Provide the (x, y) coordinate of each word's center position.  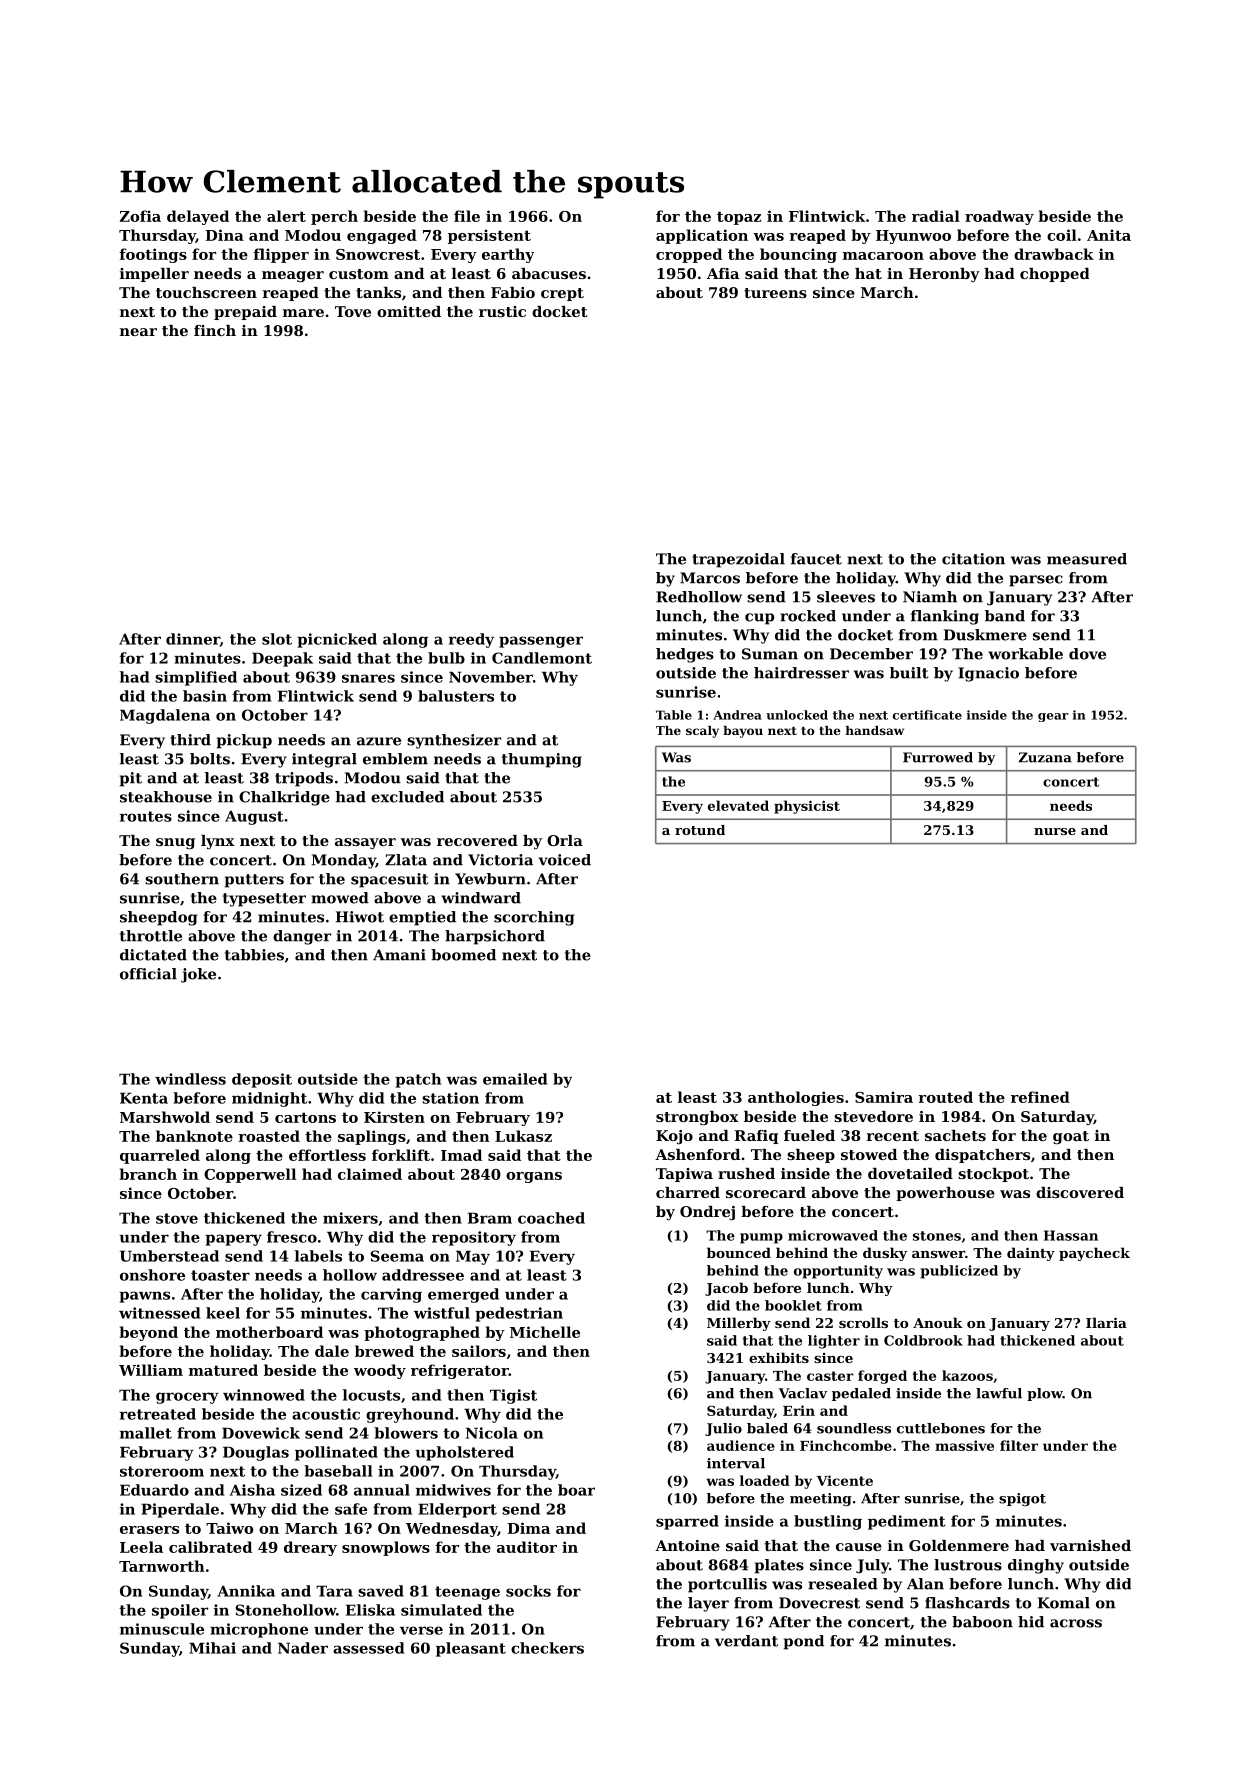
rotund (700, 830)
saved (381, 1591)
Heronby (944, 275)
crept (562, 294)
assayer (365, 843)
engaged (382, 236)
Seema (397, 1256)
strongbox (697, 1118)
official (148, 974)
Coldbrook (923, 1340)
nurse (1055, 831)
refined (1040, 1097)
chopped (1054, 275)
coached (551, 1218)
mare (303, 313)
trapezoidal (738, 560)
